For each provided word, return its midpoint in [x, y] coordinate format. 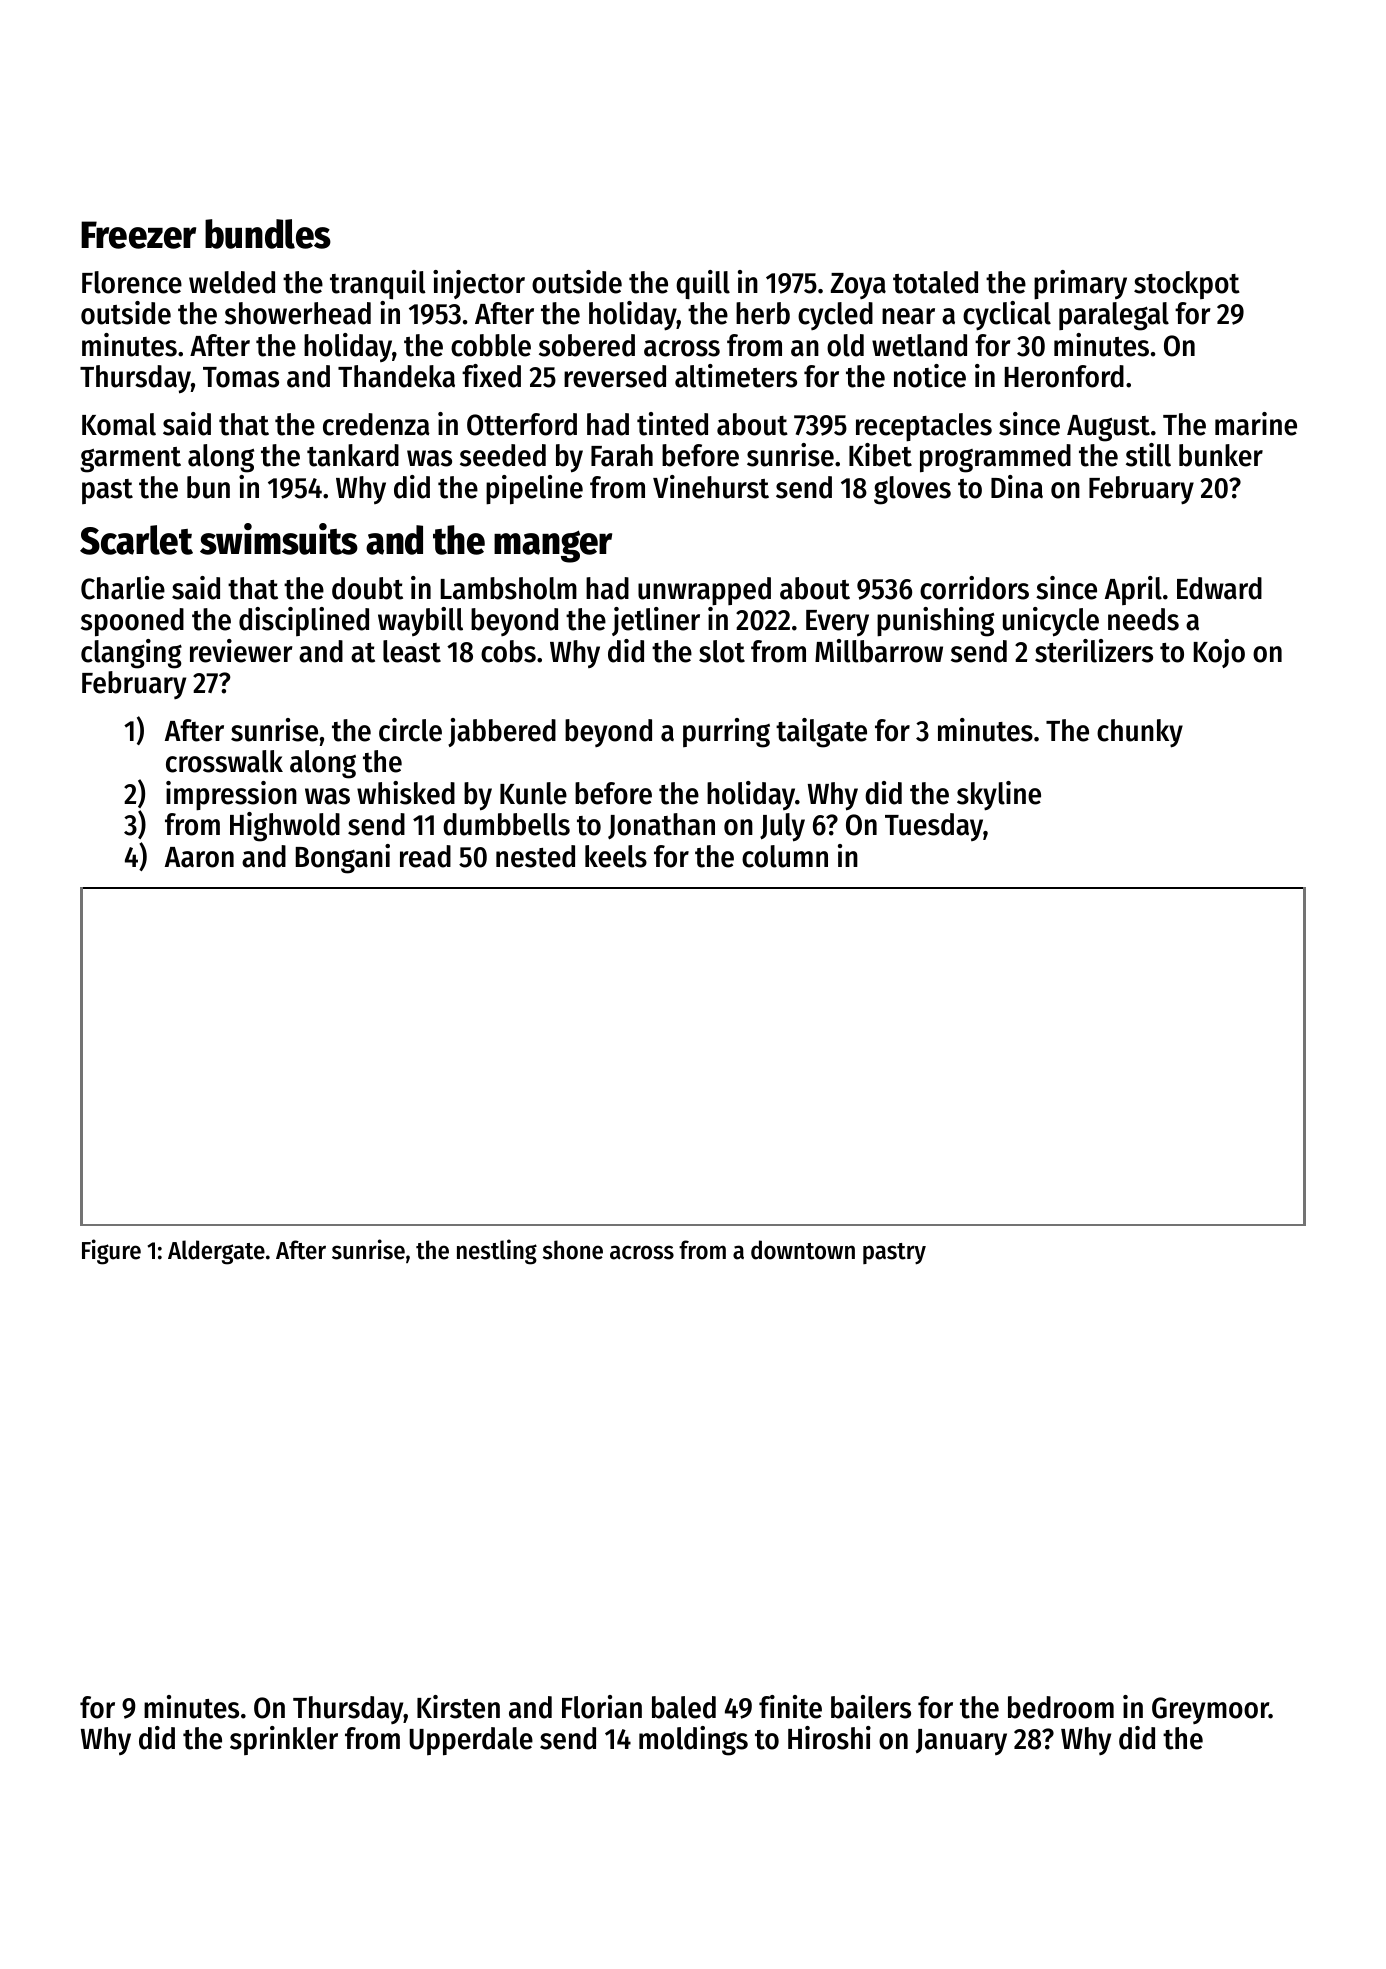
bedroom [1061, 1707]
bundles [268, 234]
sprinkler [284, 1740]
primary [1080, 284]
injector [479, 284]
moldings [693, 1741]
